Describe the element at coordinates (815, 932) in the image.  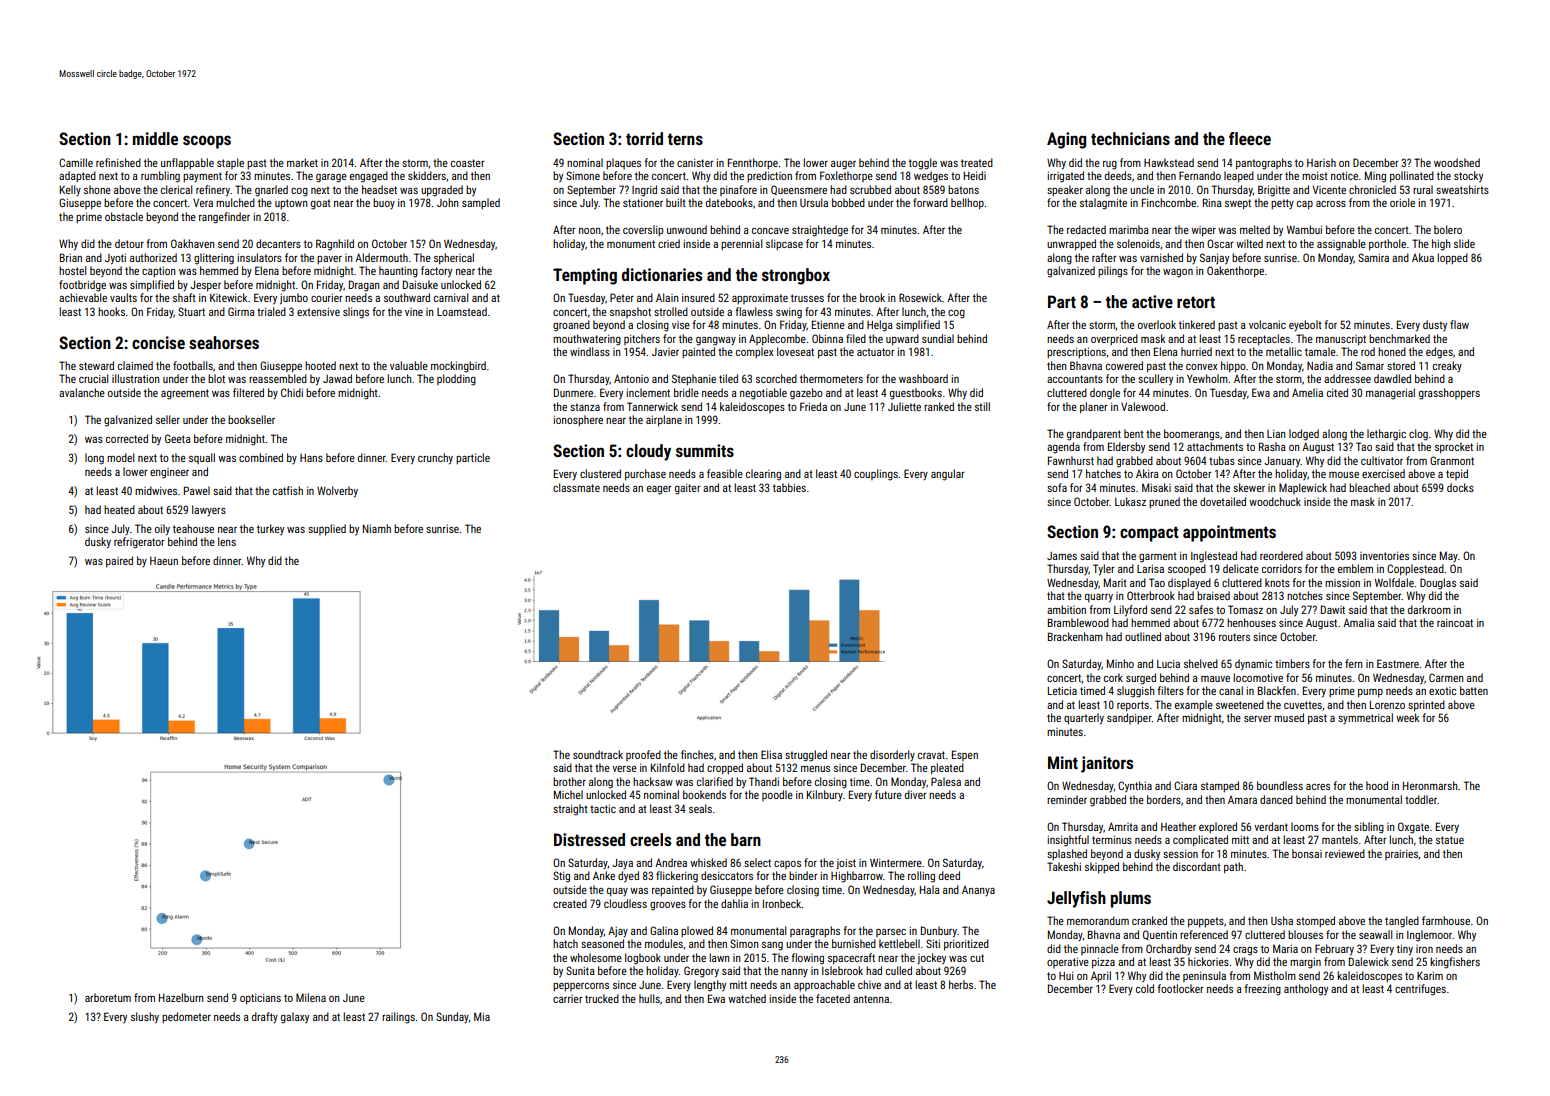
I see `paragraphs` at that location.
